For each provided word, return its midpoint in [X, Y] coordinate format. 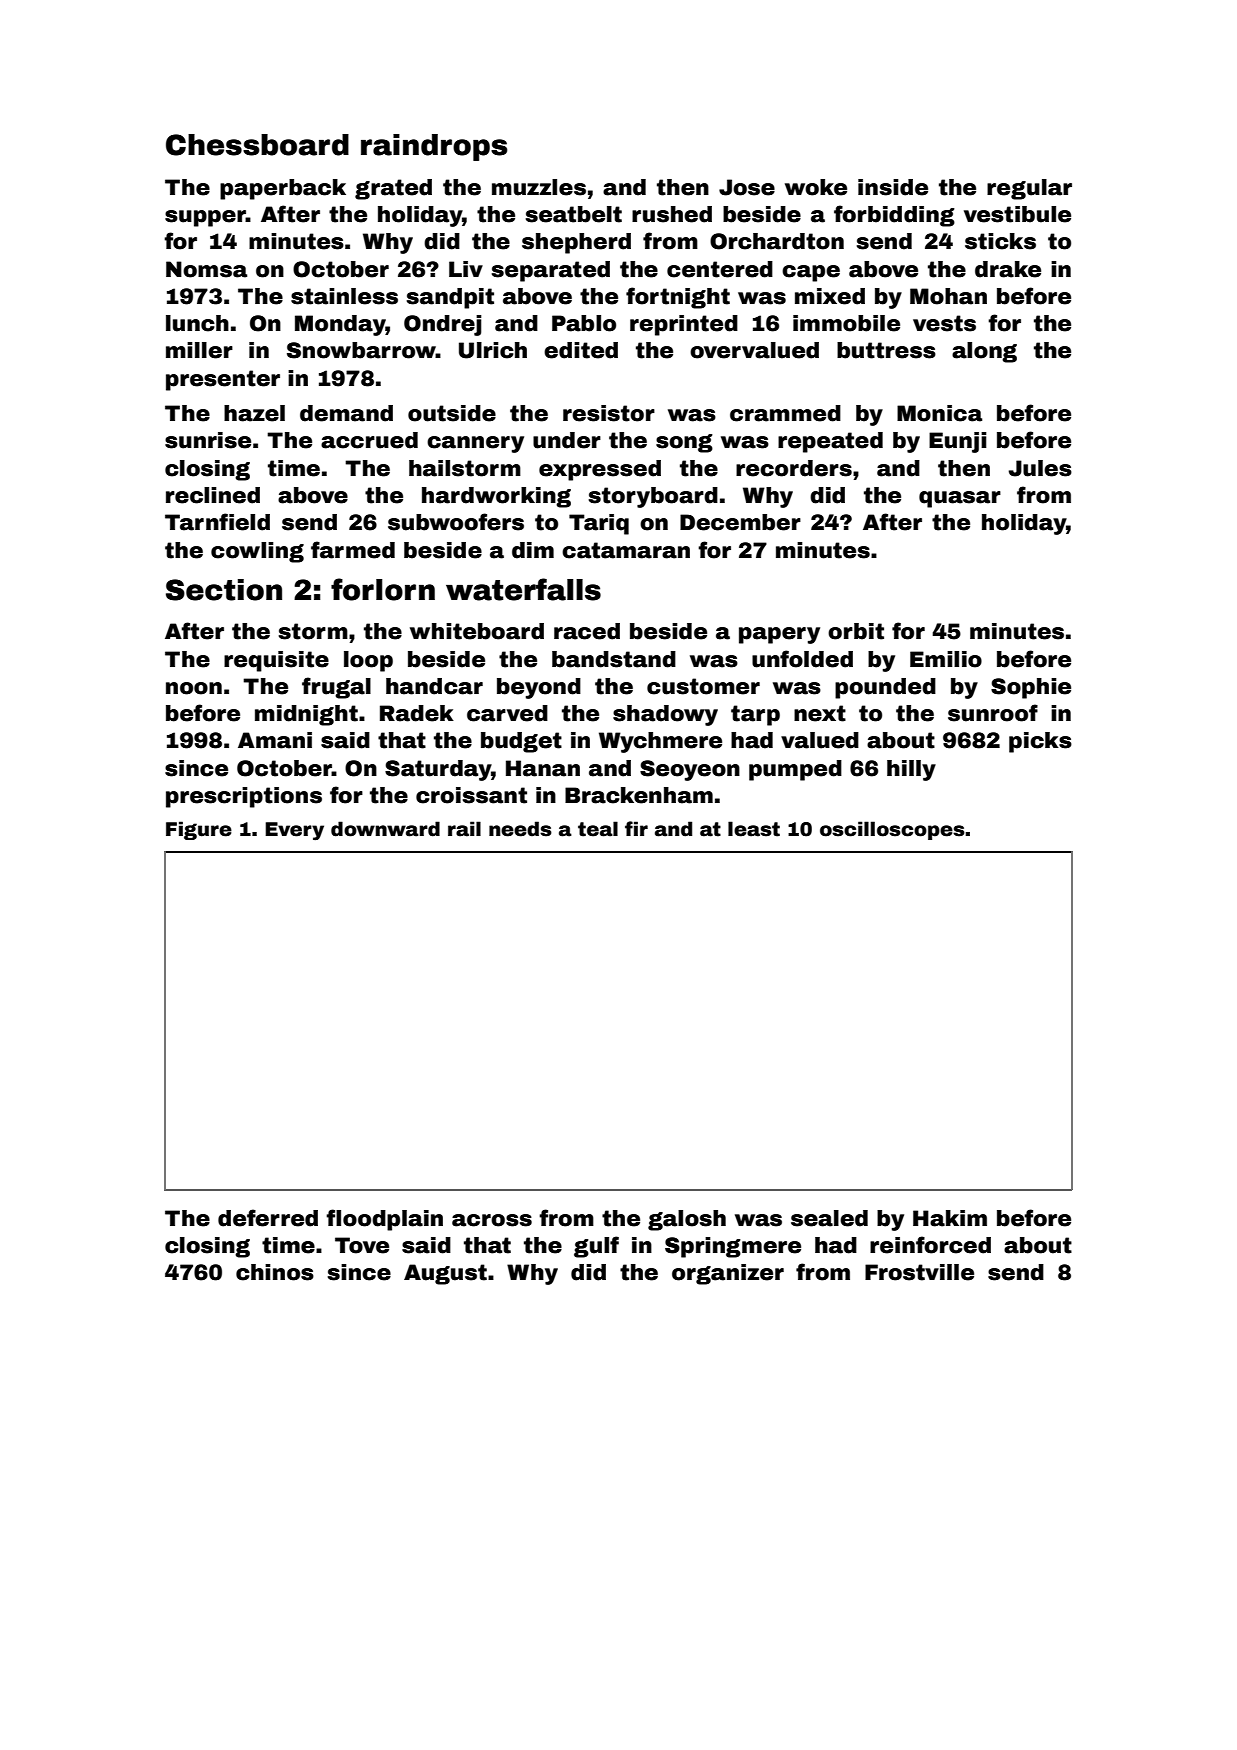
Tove [362, 1245]
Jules [1040, 468]
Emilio [946, 659]
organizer [728, 1274]
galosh [687, 1220]
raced [587, 631]
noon [194, 688]
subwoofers [456, 522]
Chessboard [257, 145]
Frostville [919, 1272]
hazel [254, 413]
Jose [747, 187]
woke [816, 187]
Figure [199, 830]
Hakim [950, 1218]
